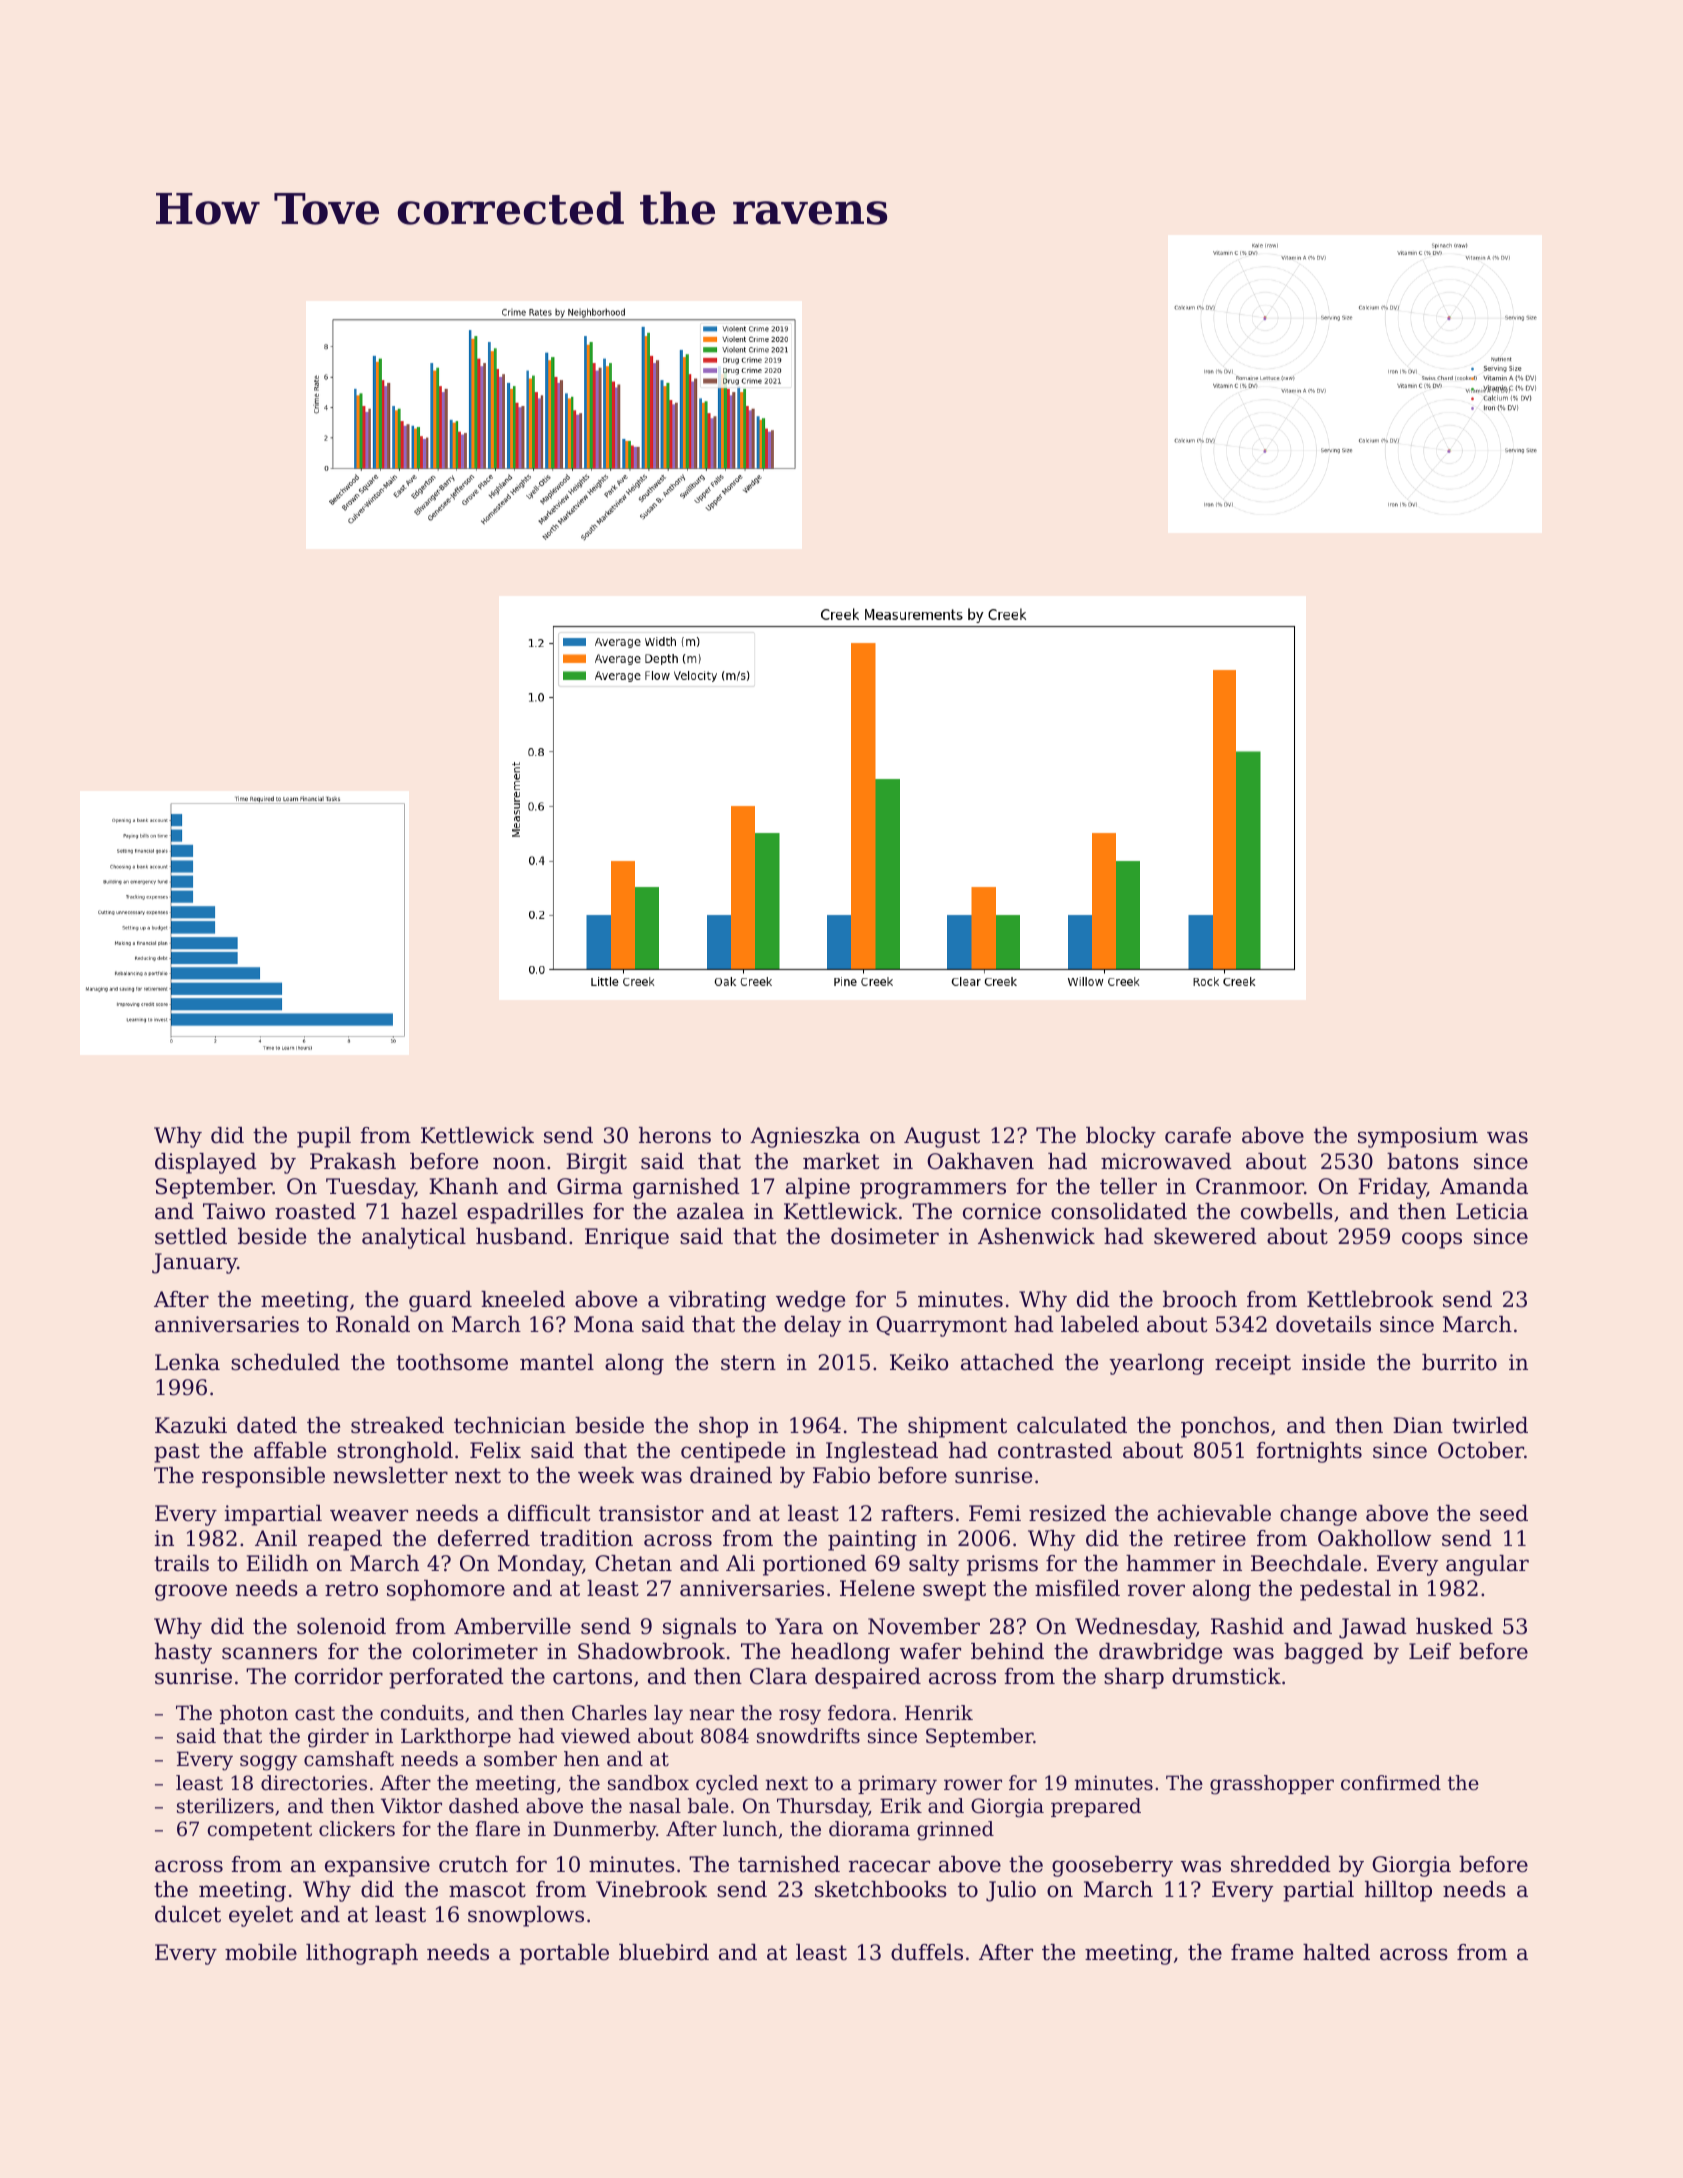  I want to click on dulcet, so click(188, 1914).
